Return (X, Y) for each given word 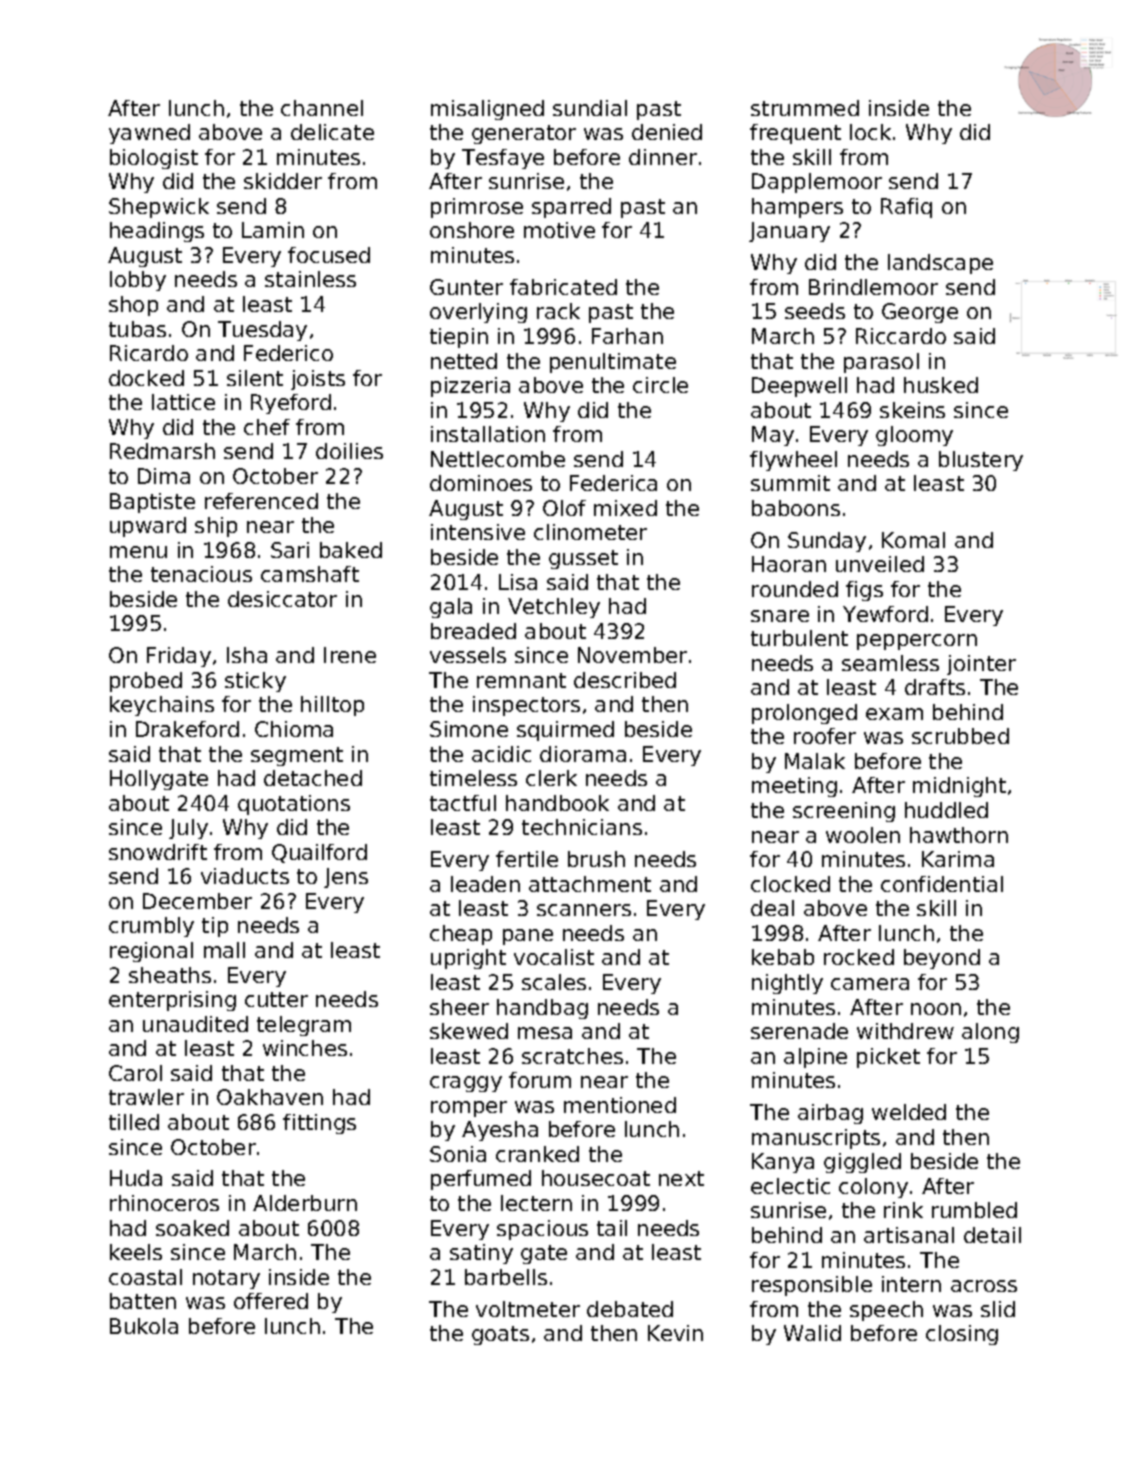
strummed (805, 108)
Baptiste (152, 503)
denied (667, 132)
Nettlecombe (498, 459)
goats (500, 1335)
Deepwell (799, 387)
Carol (135, 1073)
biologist (154, 159)
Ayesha (500, 1131)
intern (911, 1284)
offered (271, 1301)
